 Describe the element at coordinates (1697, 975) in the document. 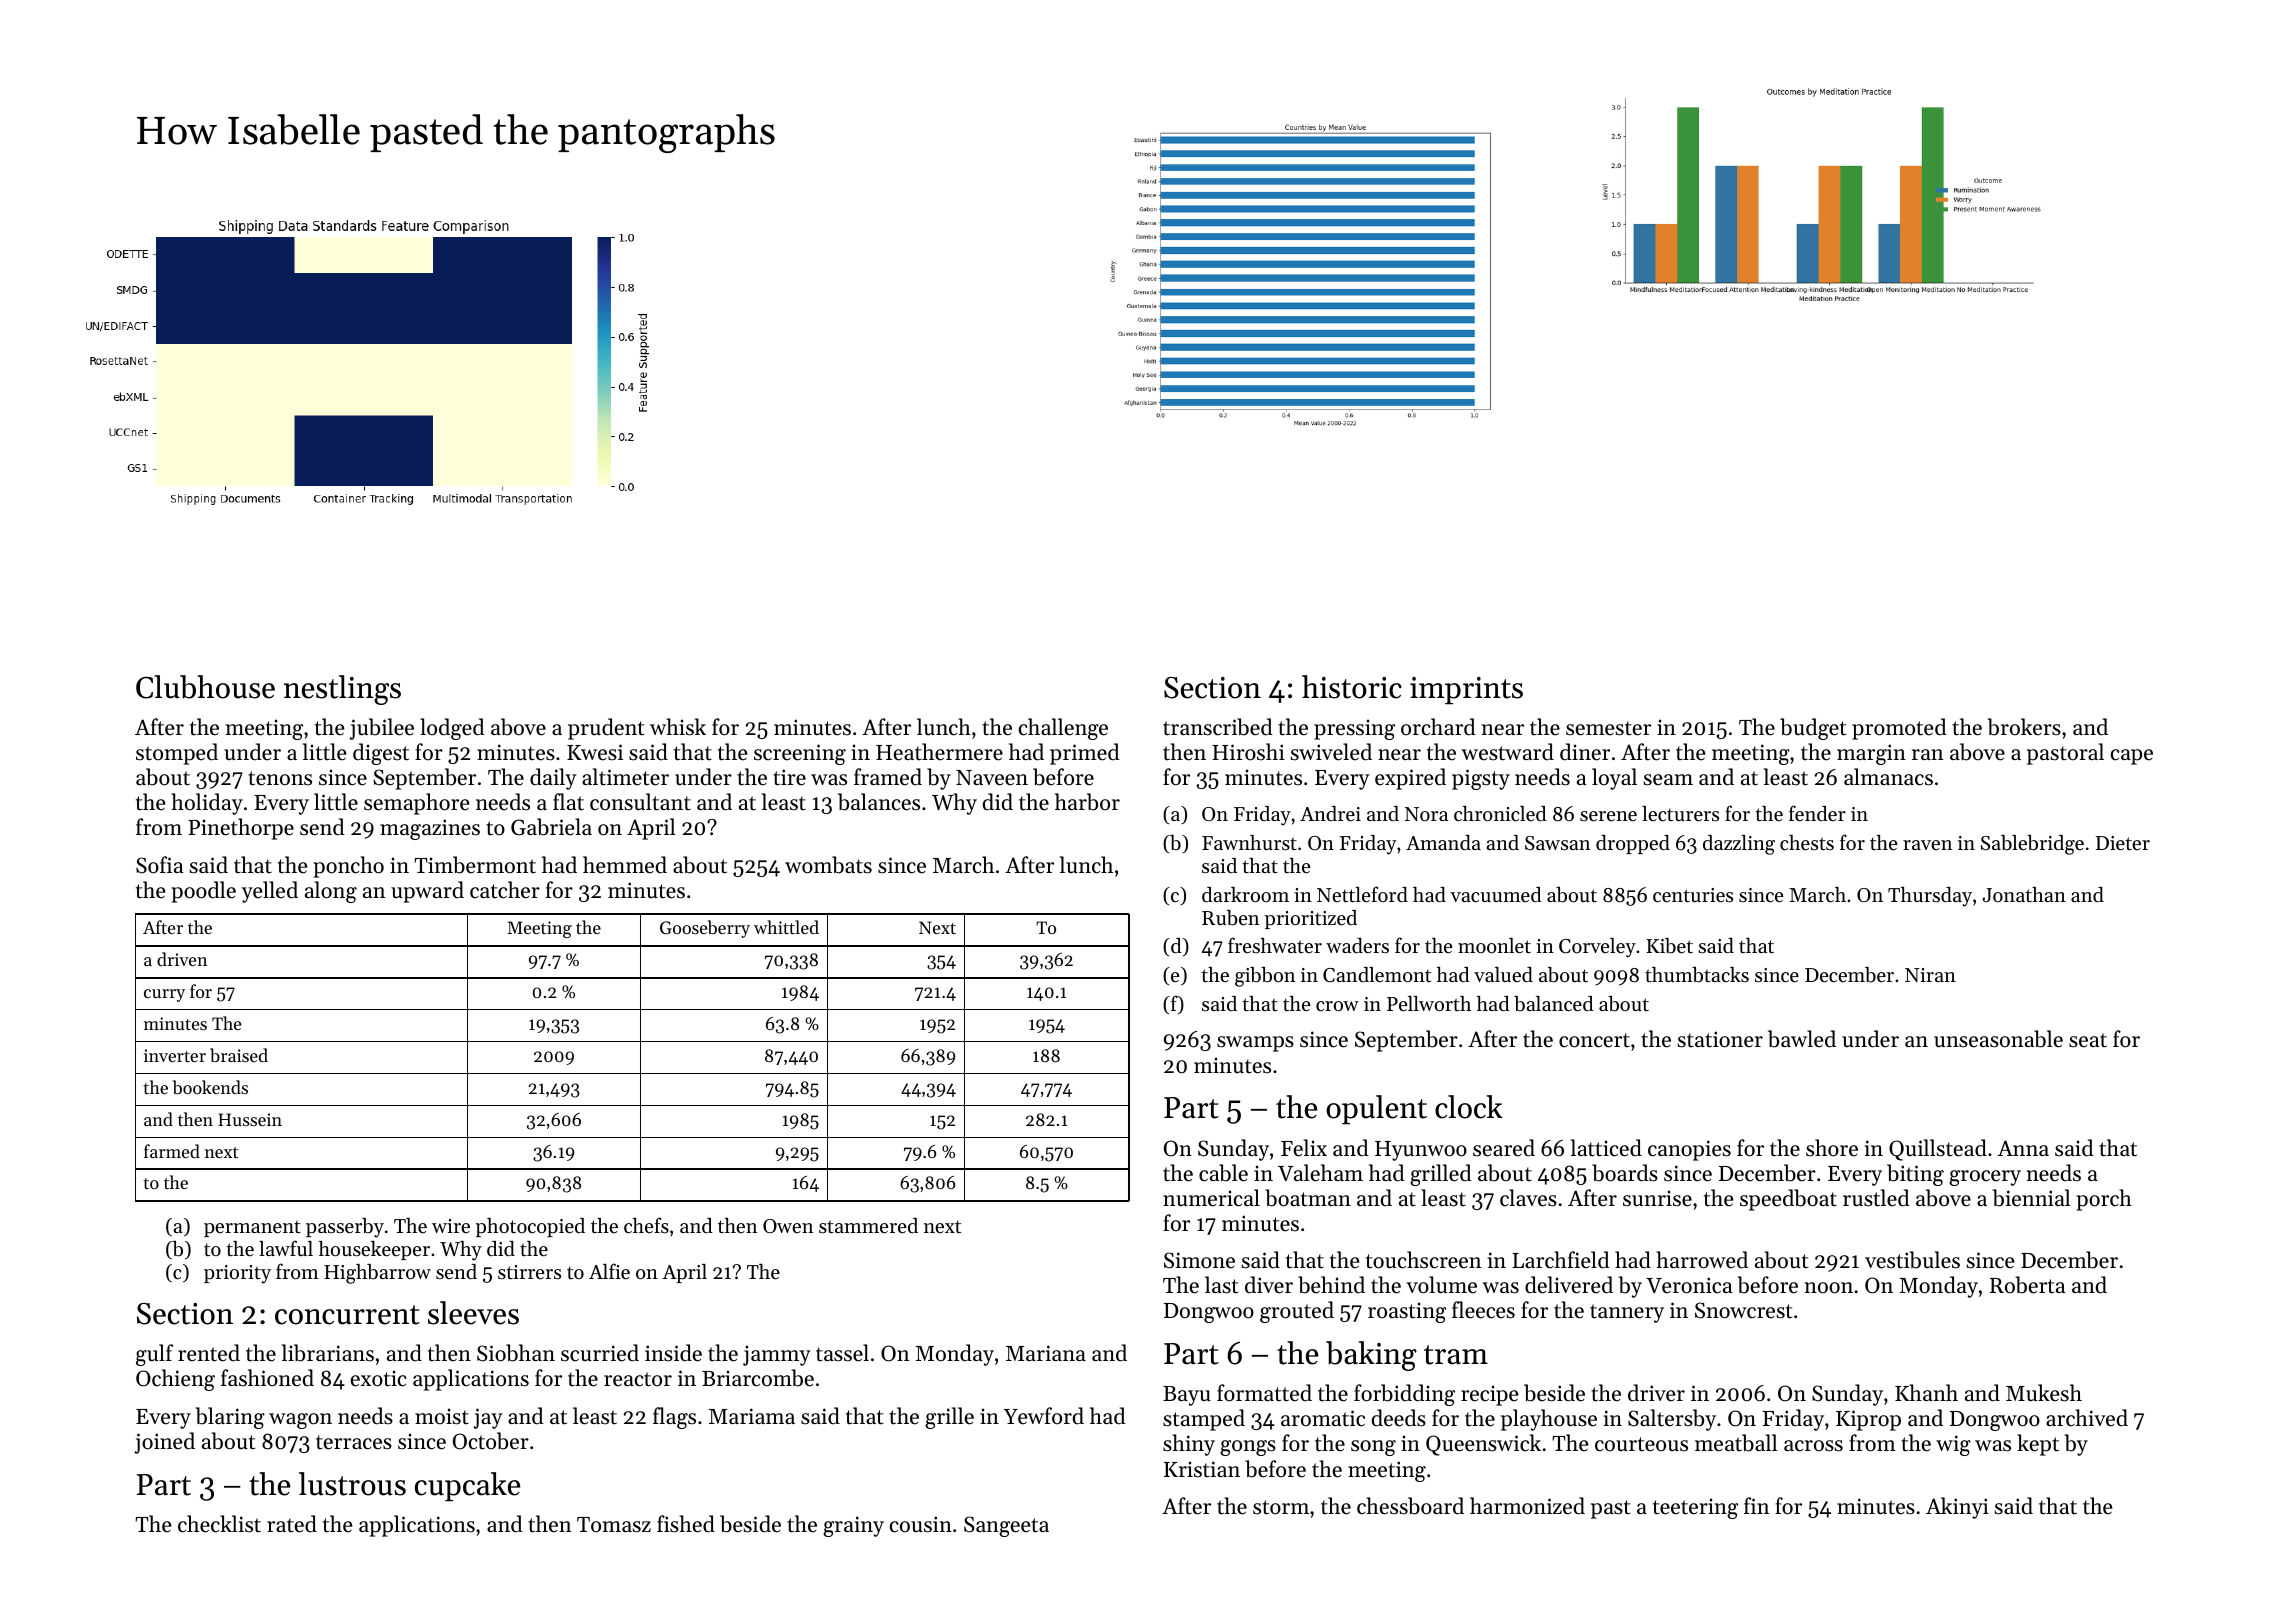

I see `thumbtacks` at that location.
